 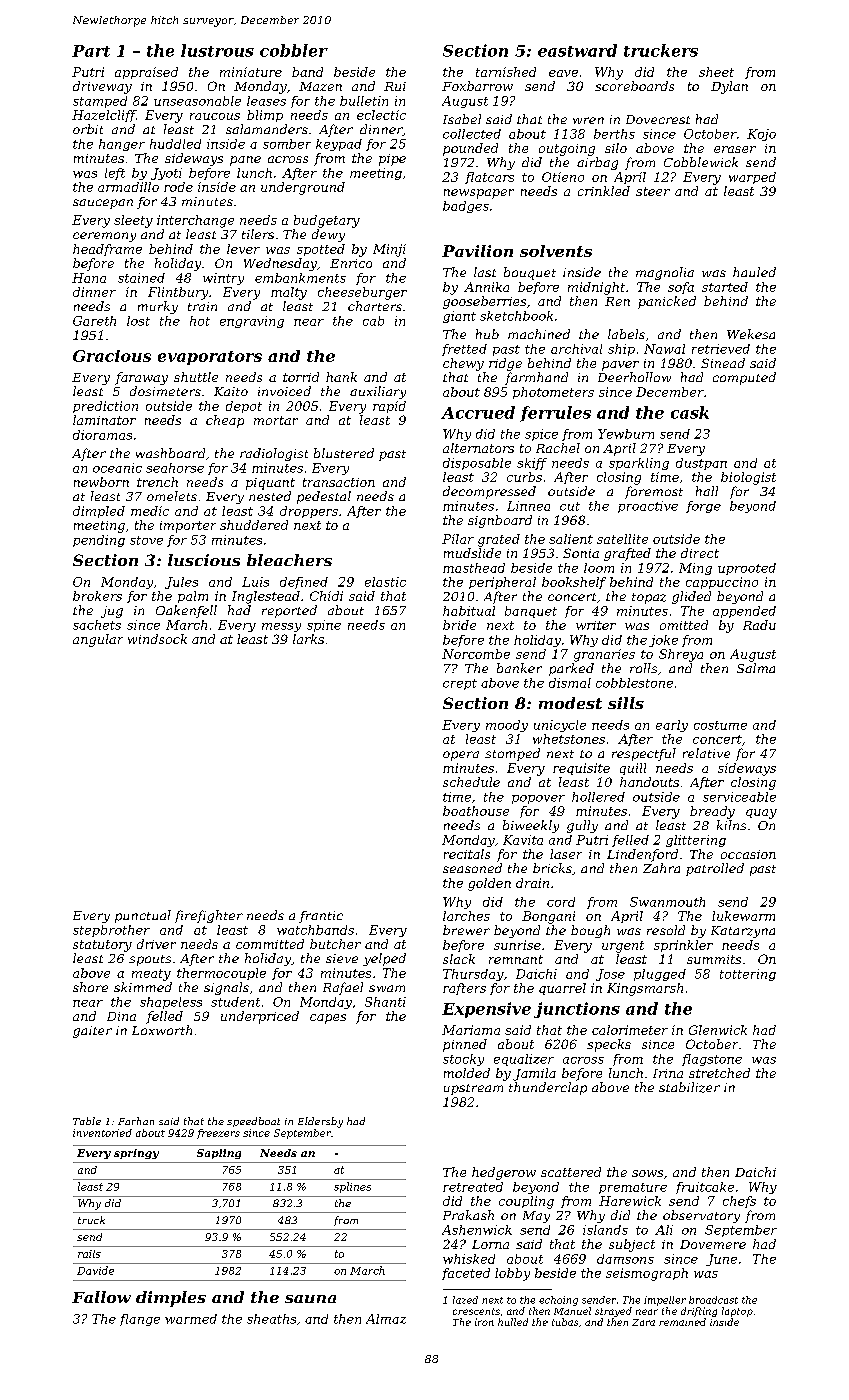 What do you see at coordinates (647, 1173) in the document?
I see `sows` at bounding box center [647, 1173].
